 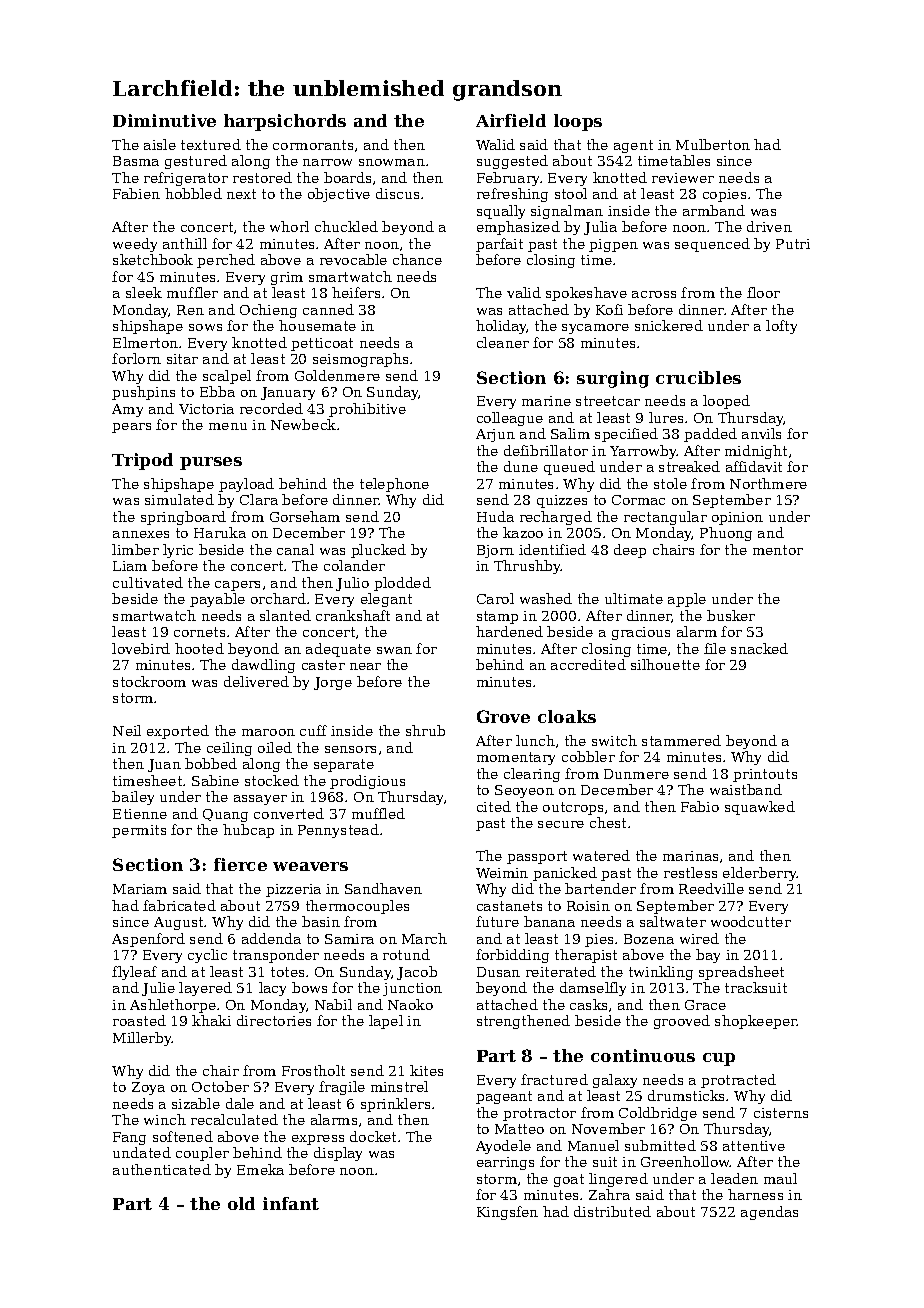 What do you see at coordinates (756, 1022) in the screenshot?
I see `shopkeeper` at bounding box center [756, 1022].
